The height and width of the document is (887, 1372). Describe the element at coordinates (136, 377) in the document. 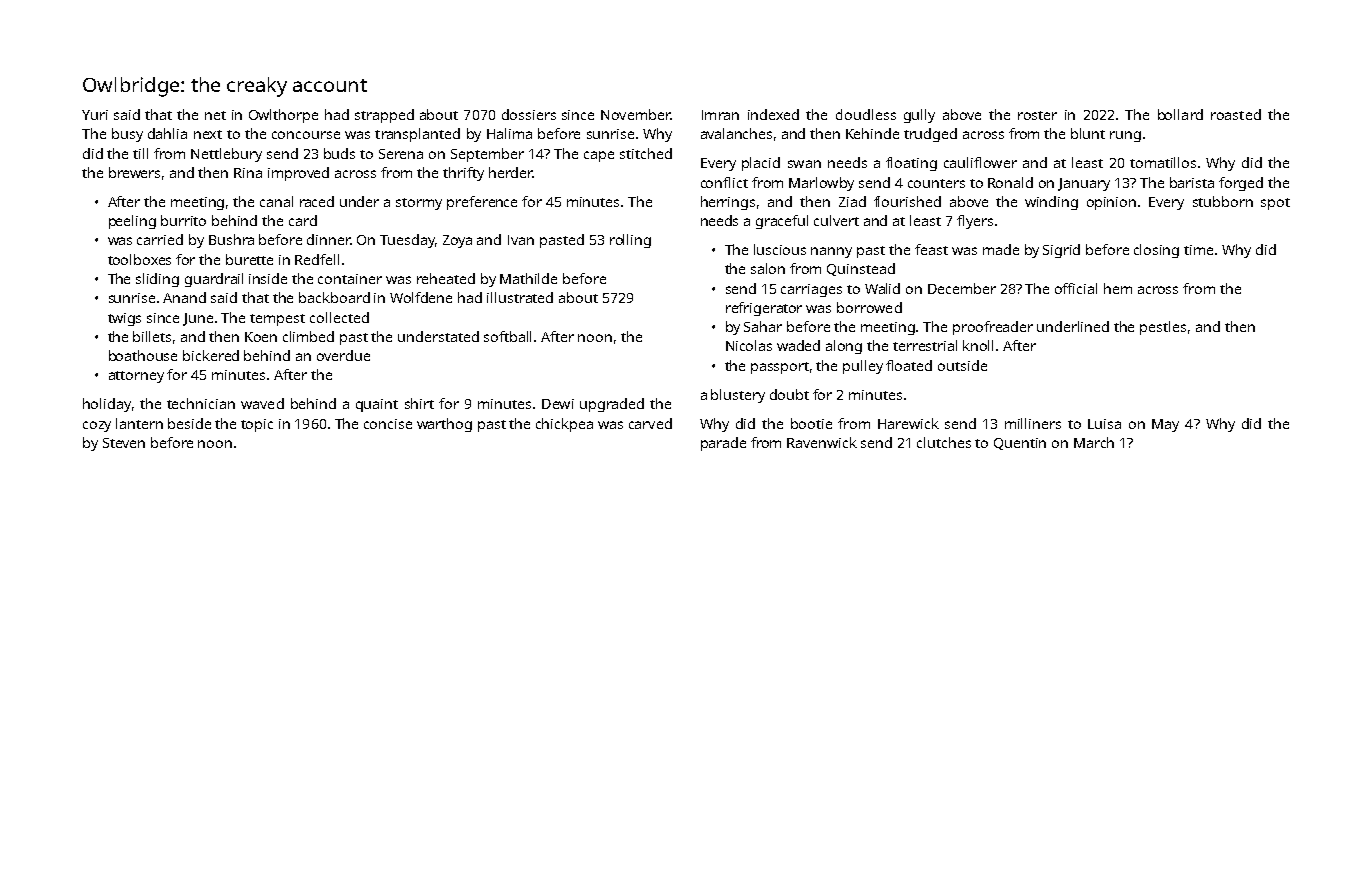

I see `attorney` at that location.
